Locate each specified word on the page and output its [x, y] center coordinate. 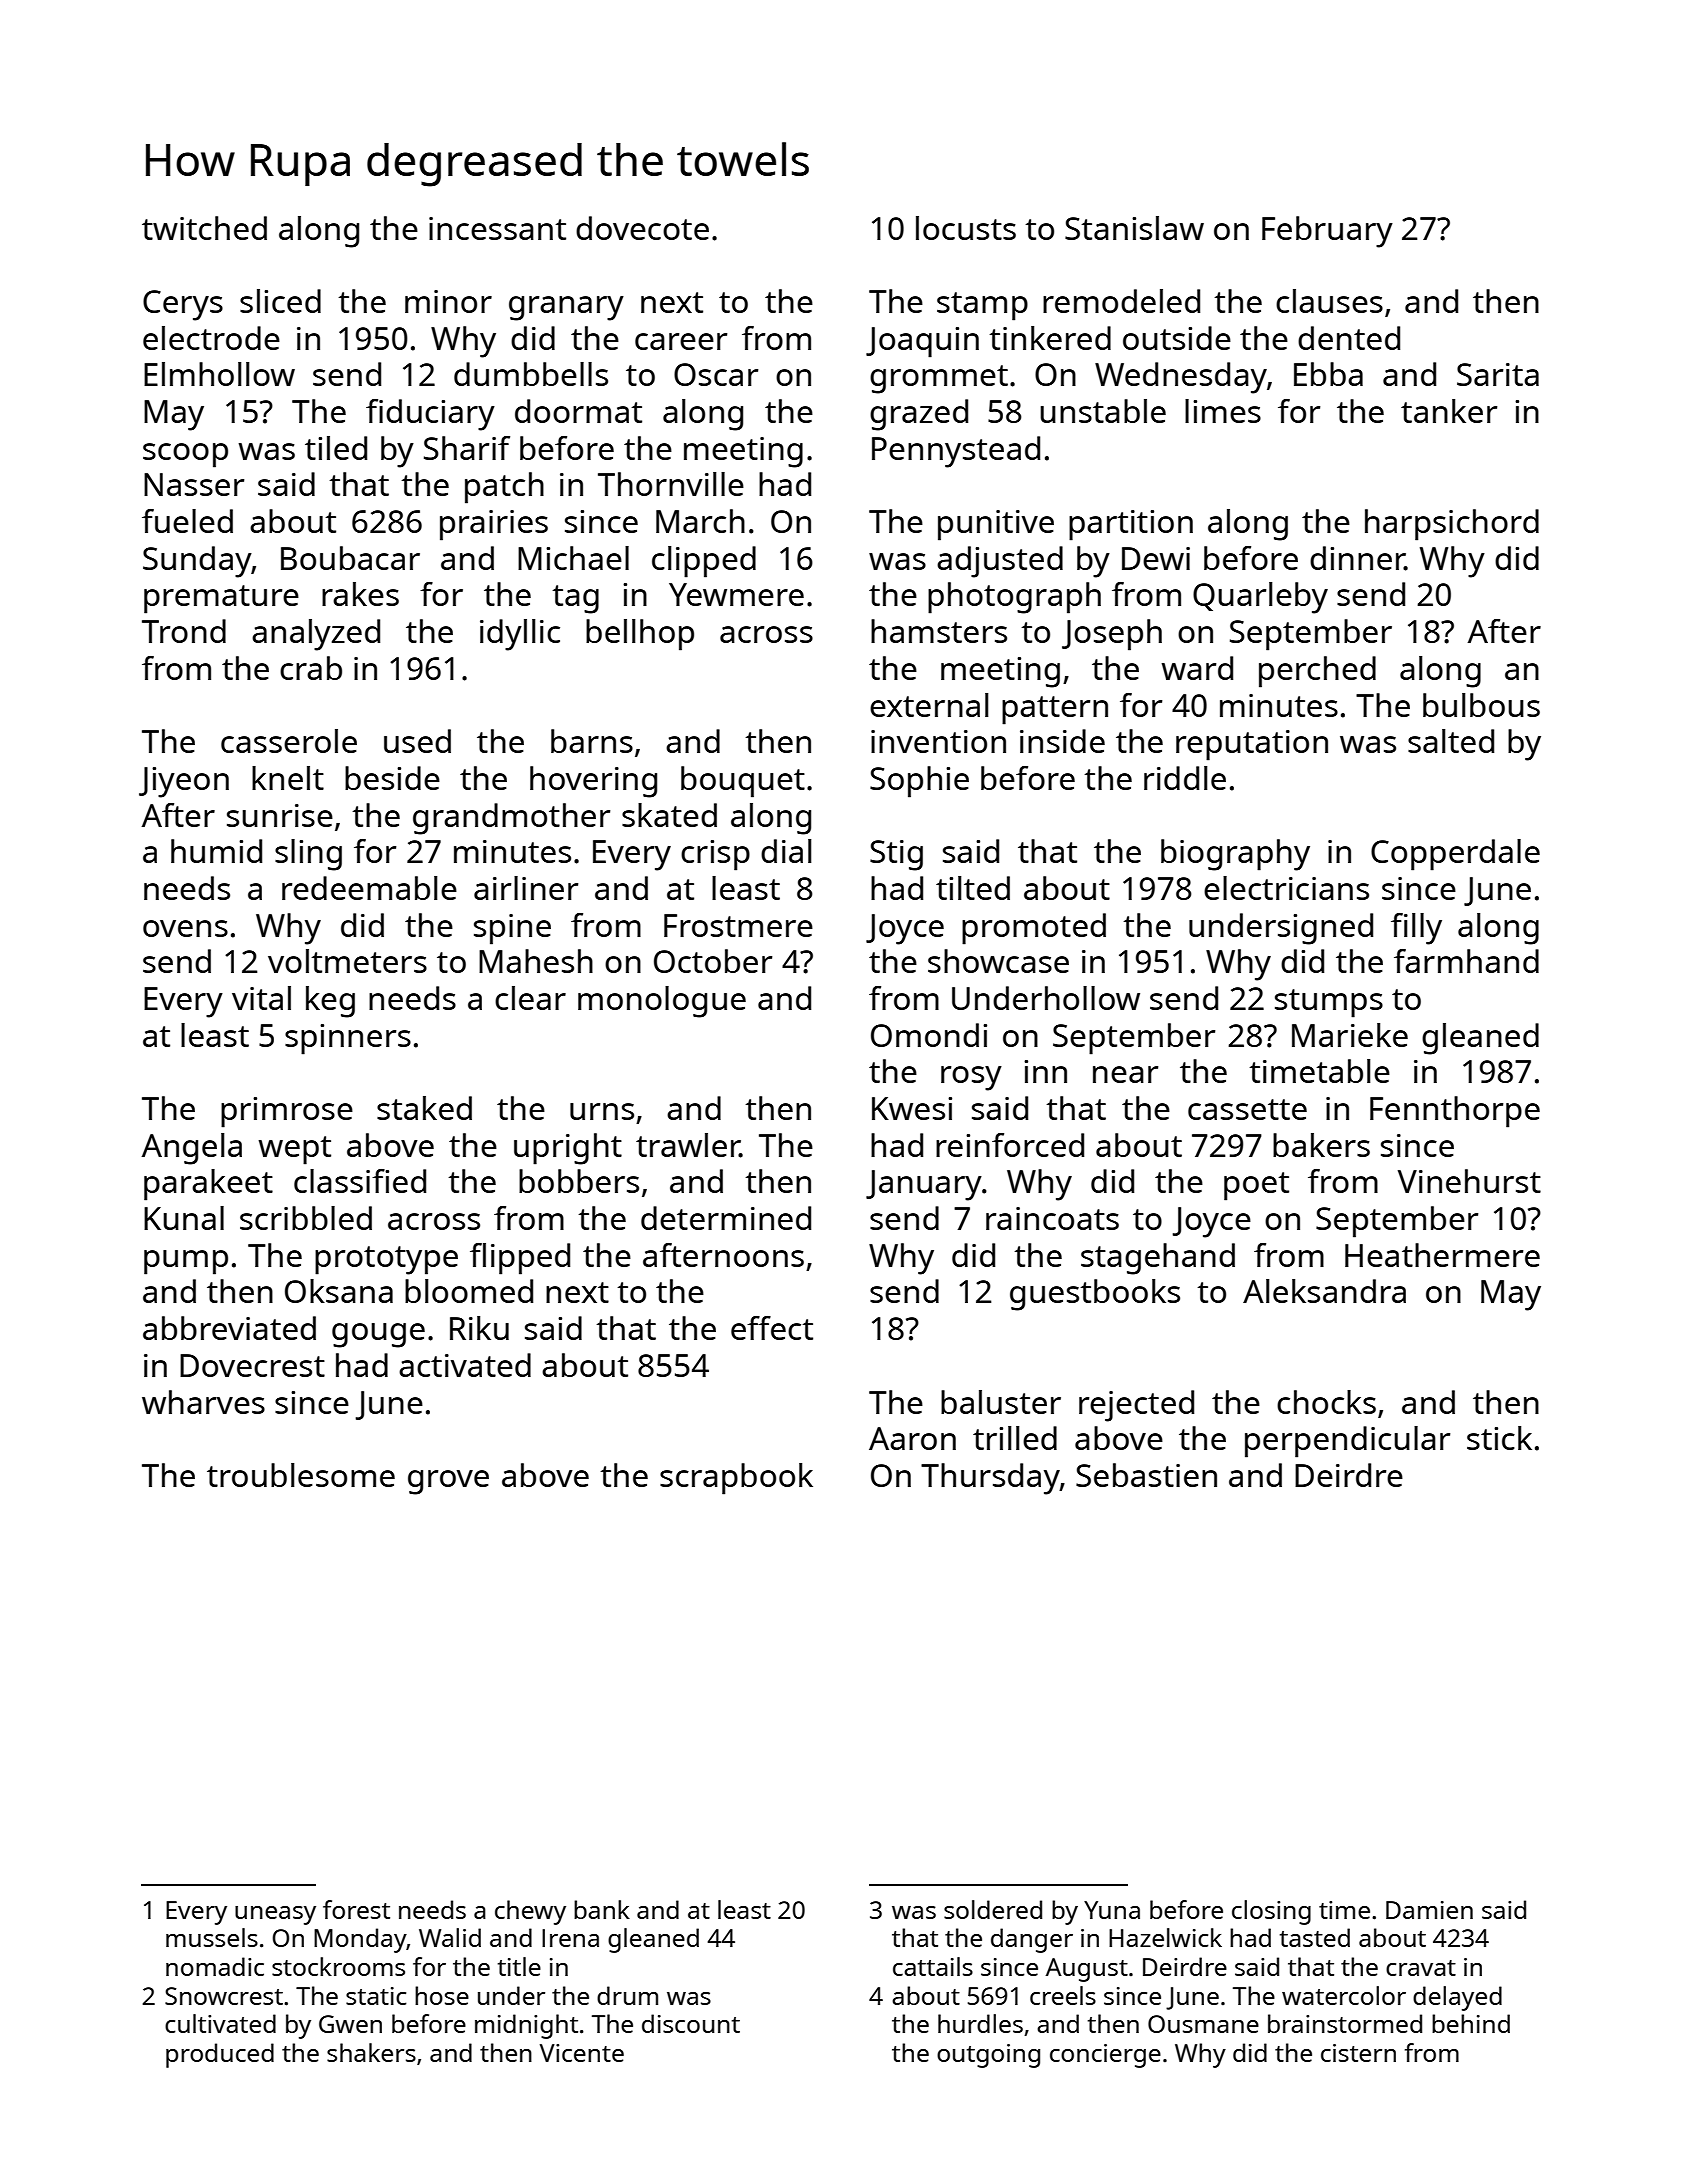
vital [261, 998]
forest [356, 1909]
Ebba [1328, 374]
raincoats [1052, 1218]
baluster [1001, 1402]
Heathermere [1442, 1255]
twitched [204, 228]
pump [186, 1262]
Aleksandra [1324, 1291]
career [681, 341]
